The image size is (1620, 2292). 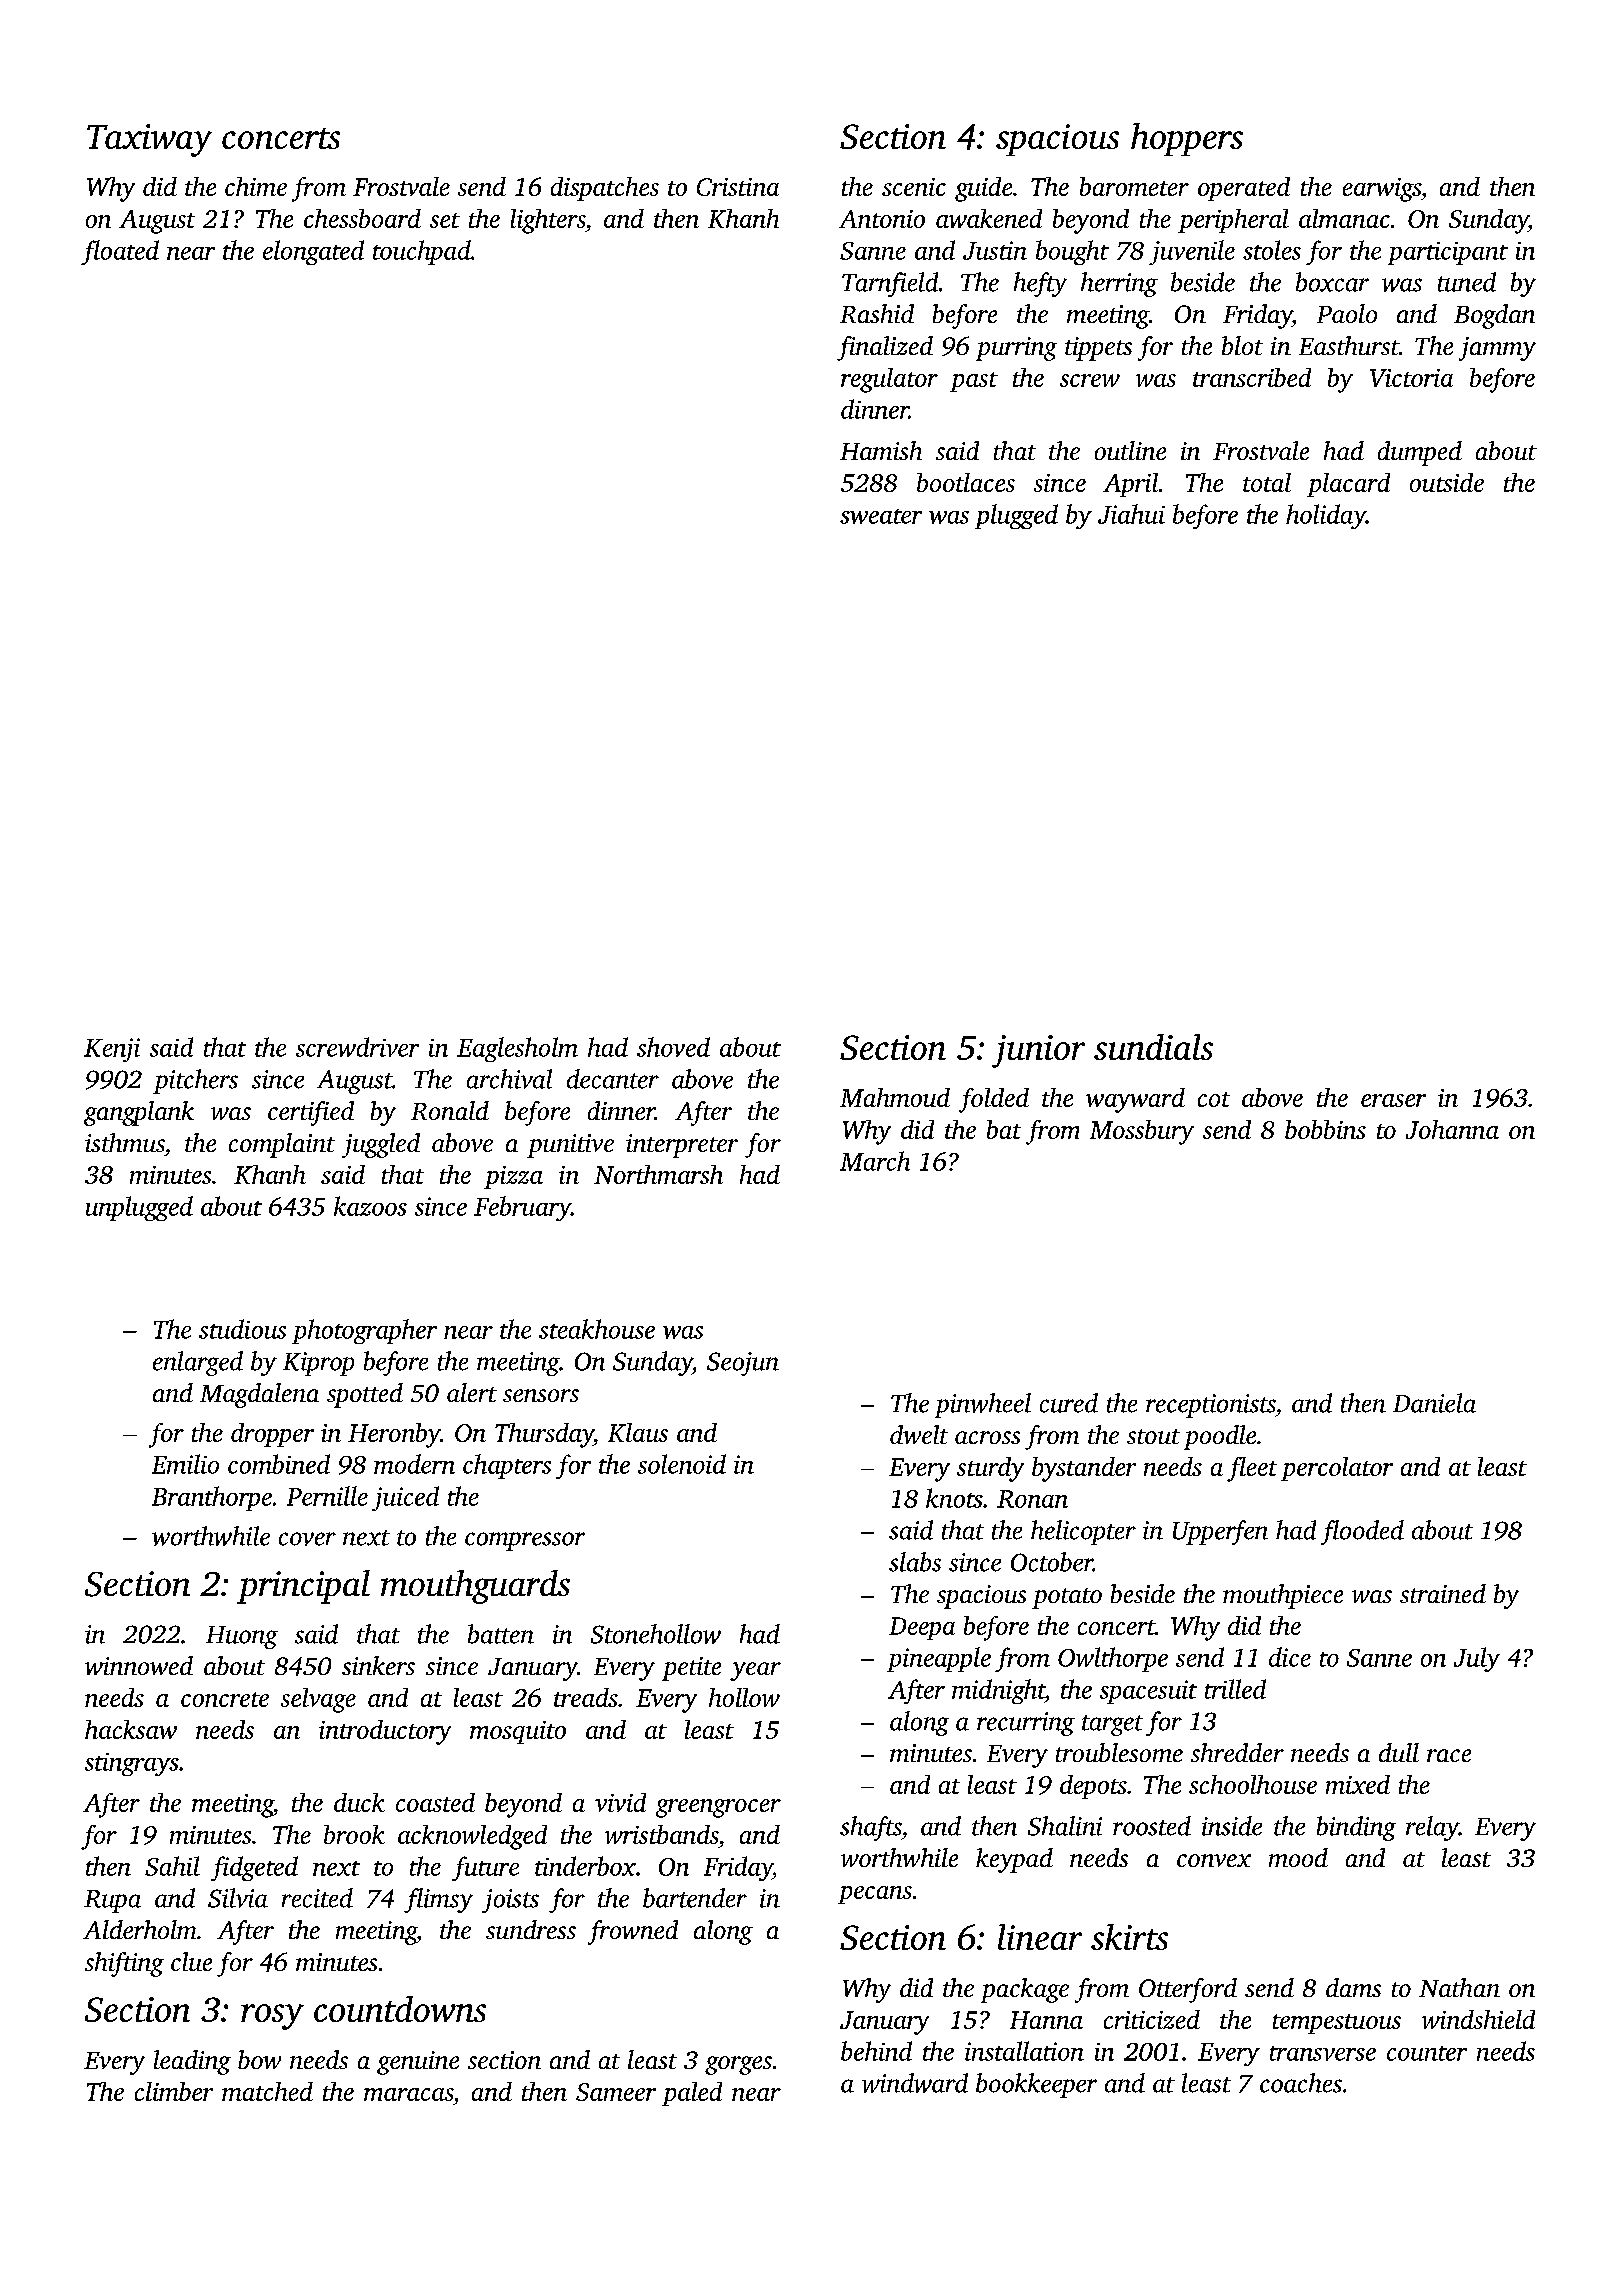 What do you see at coordinates (1325, 1129) in the screenshot?
I see `bobbins` at bounding box center [1325, 1129].
